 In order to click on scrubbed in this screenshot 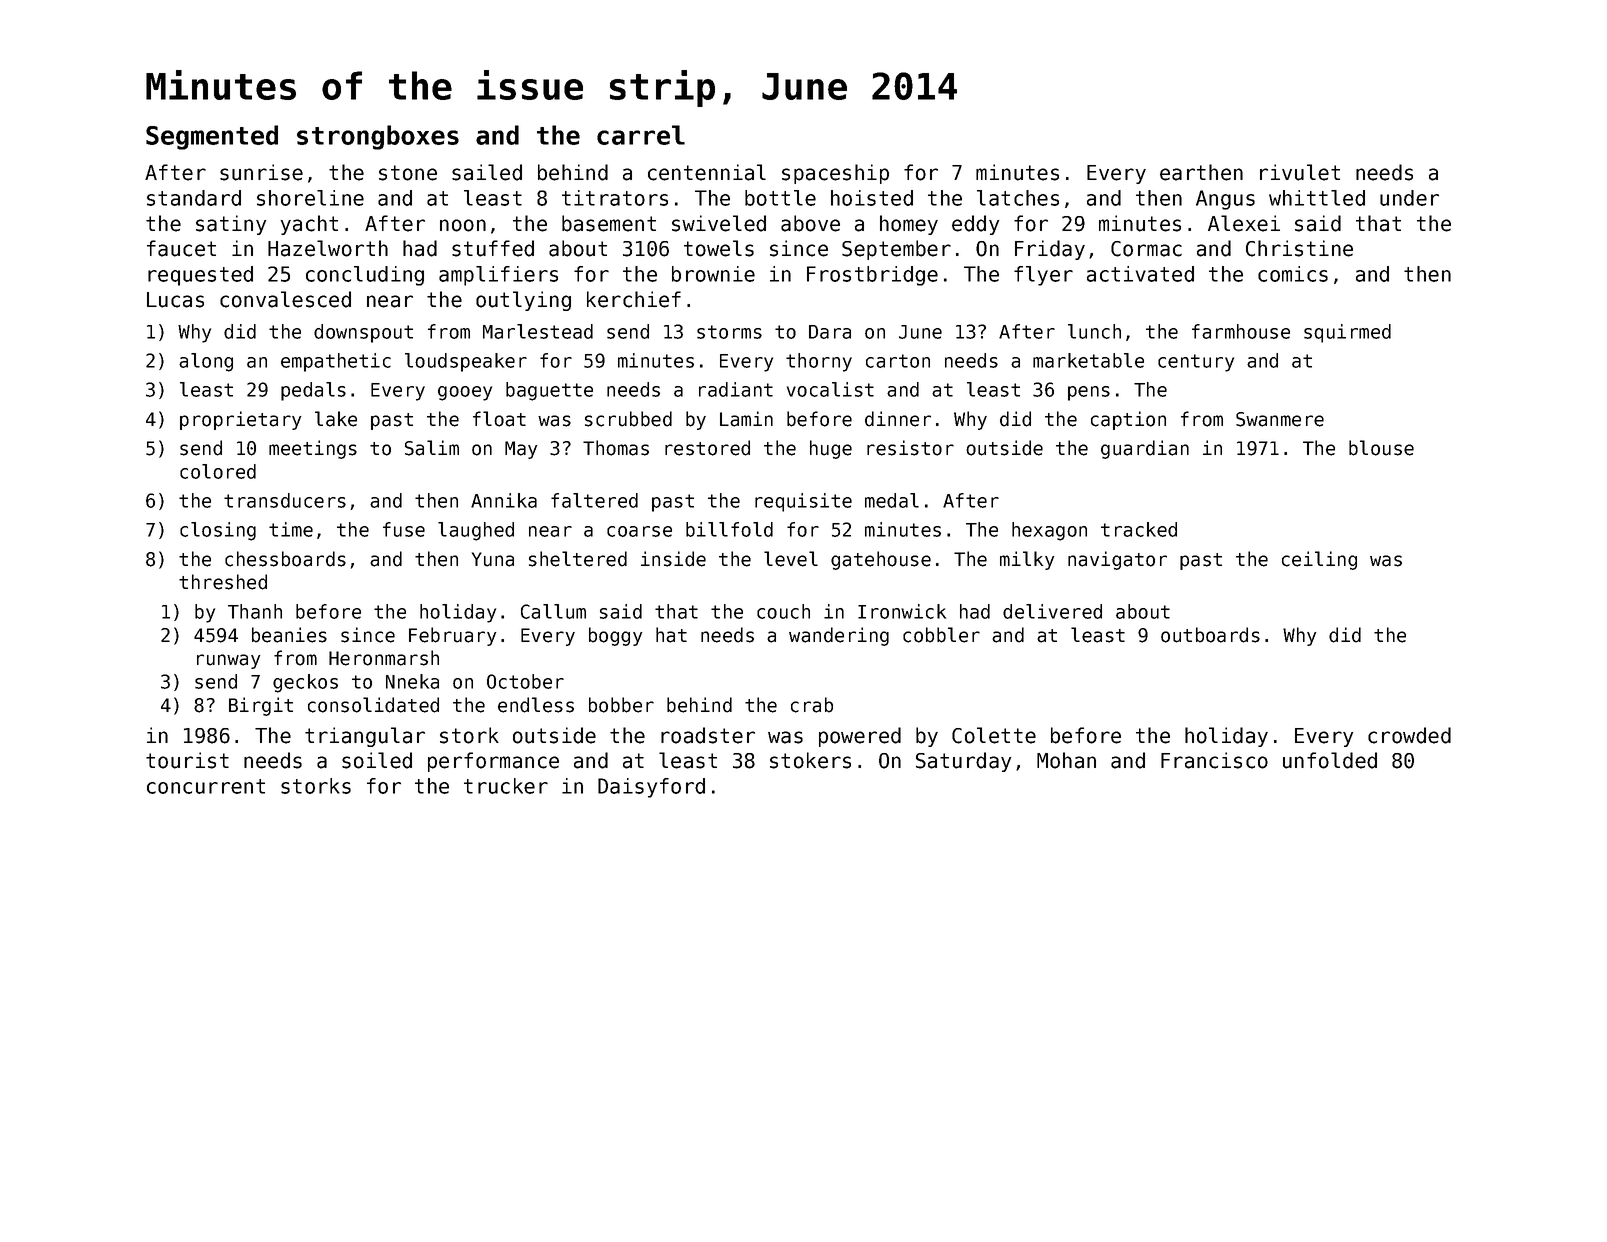, I will do `click(628, 419)`.
